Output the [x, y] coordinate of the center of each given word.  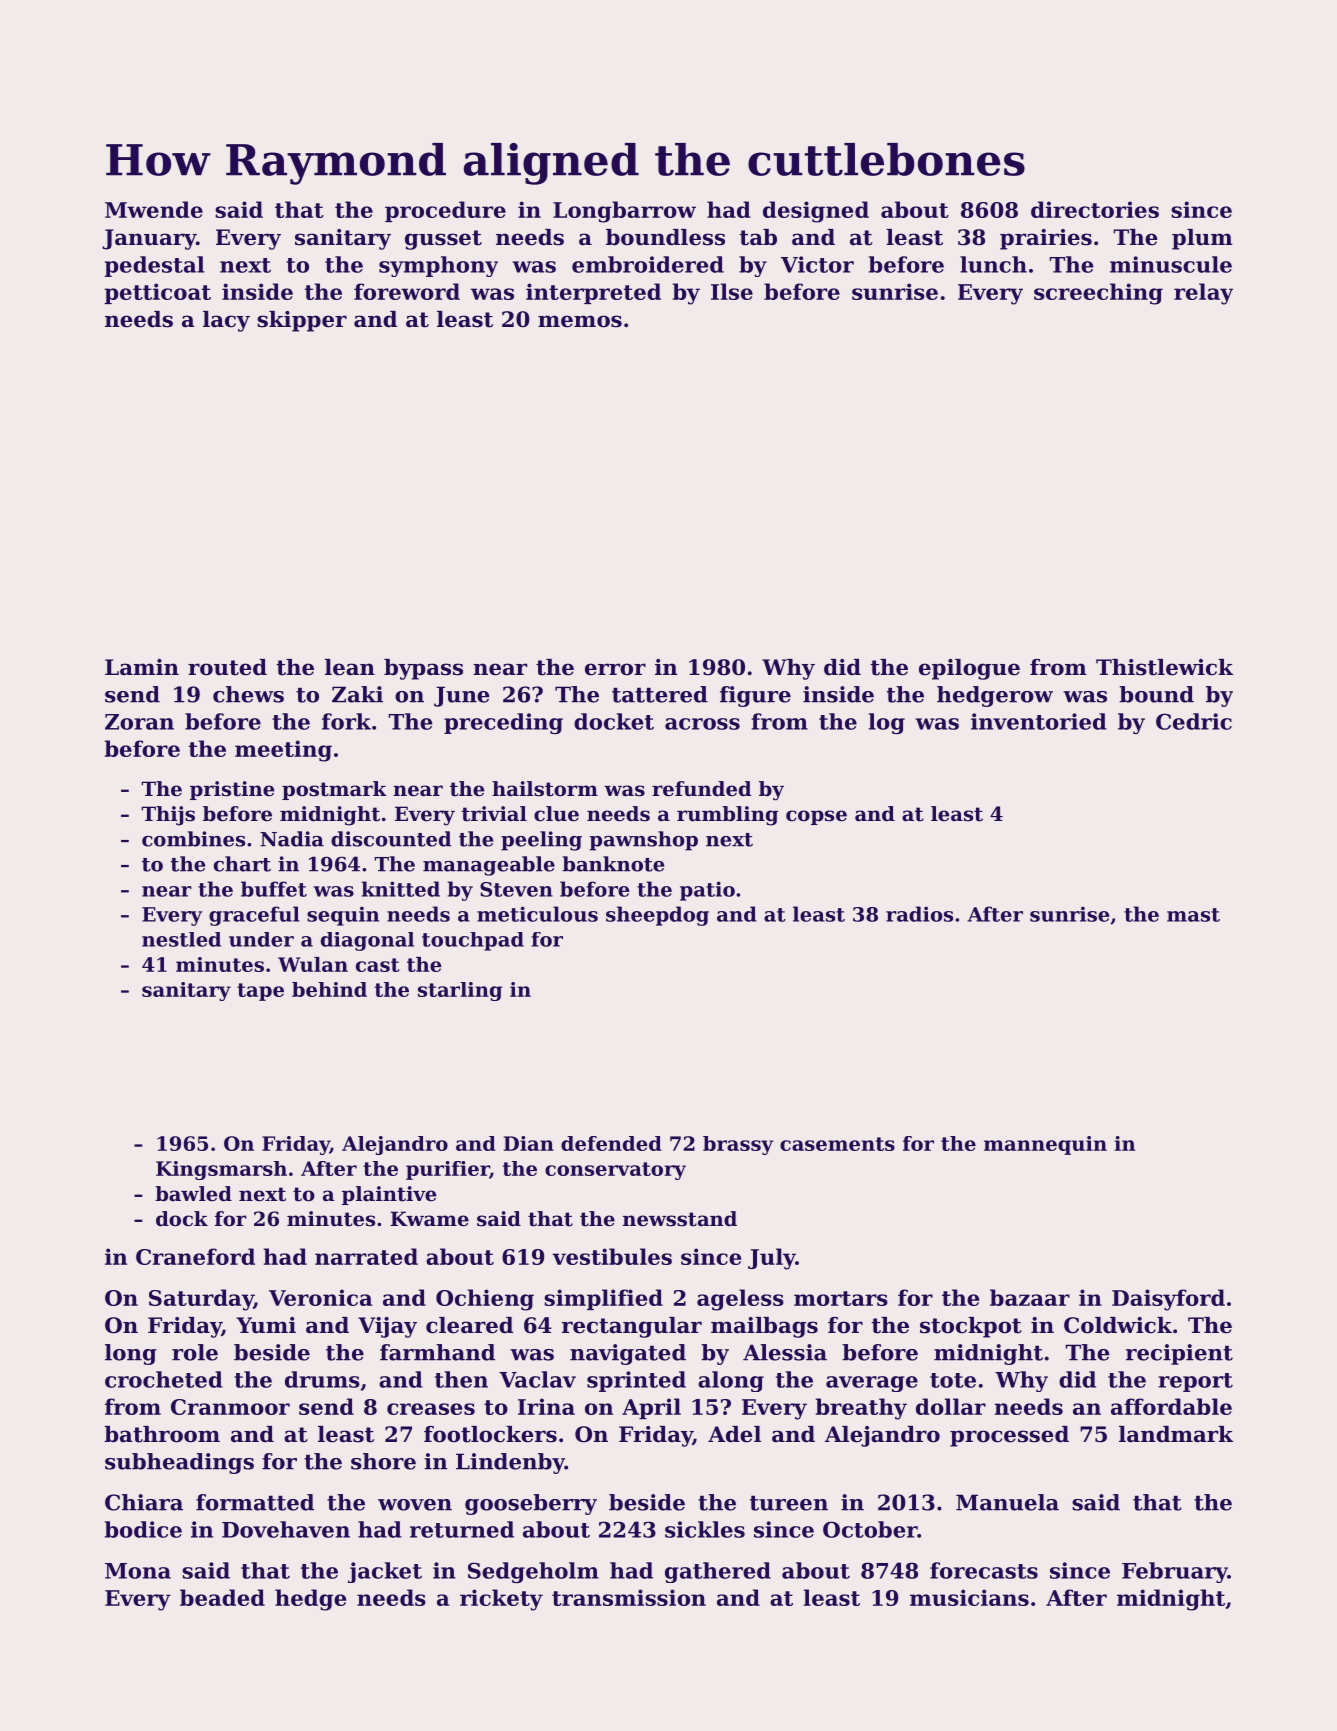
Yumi [266, 1325]
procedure [445, 211]
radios [919, 914]
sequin [343, 916]
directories [1095, 209]
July [772, 1259]
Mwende [154, 209]
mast [1193, 915]
